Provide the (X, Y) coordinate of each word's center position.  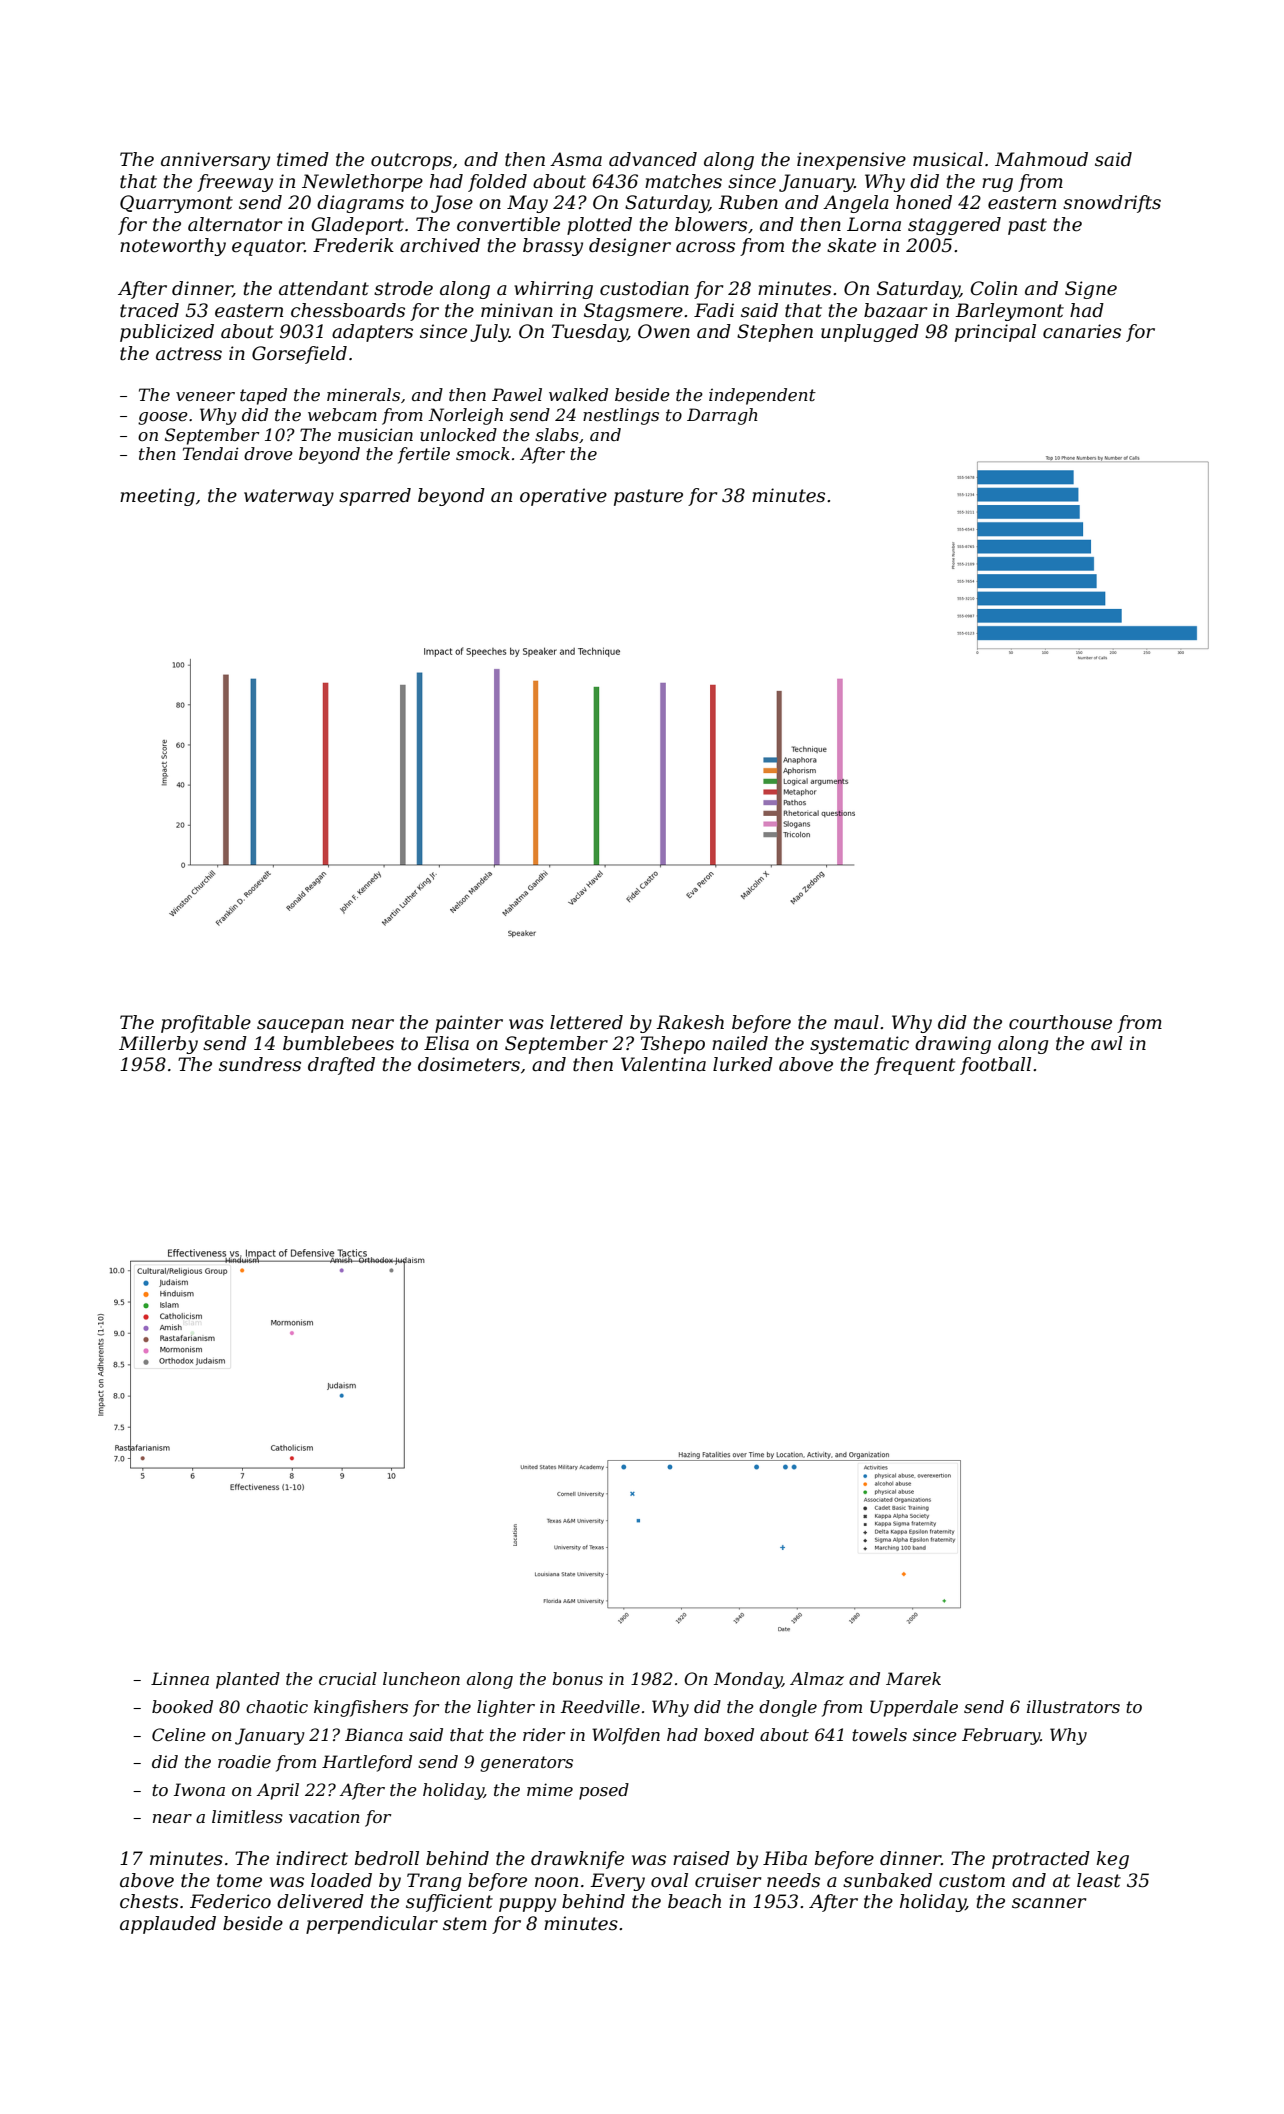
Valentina (663, 1064)
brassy (553, 247)
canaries (1082, 331)
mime (550, 1789)
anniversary (215, 161)
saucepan (300, 1026)
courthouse (1060, 1022)
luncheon (421, 1678)
